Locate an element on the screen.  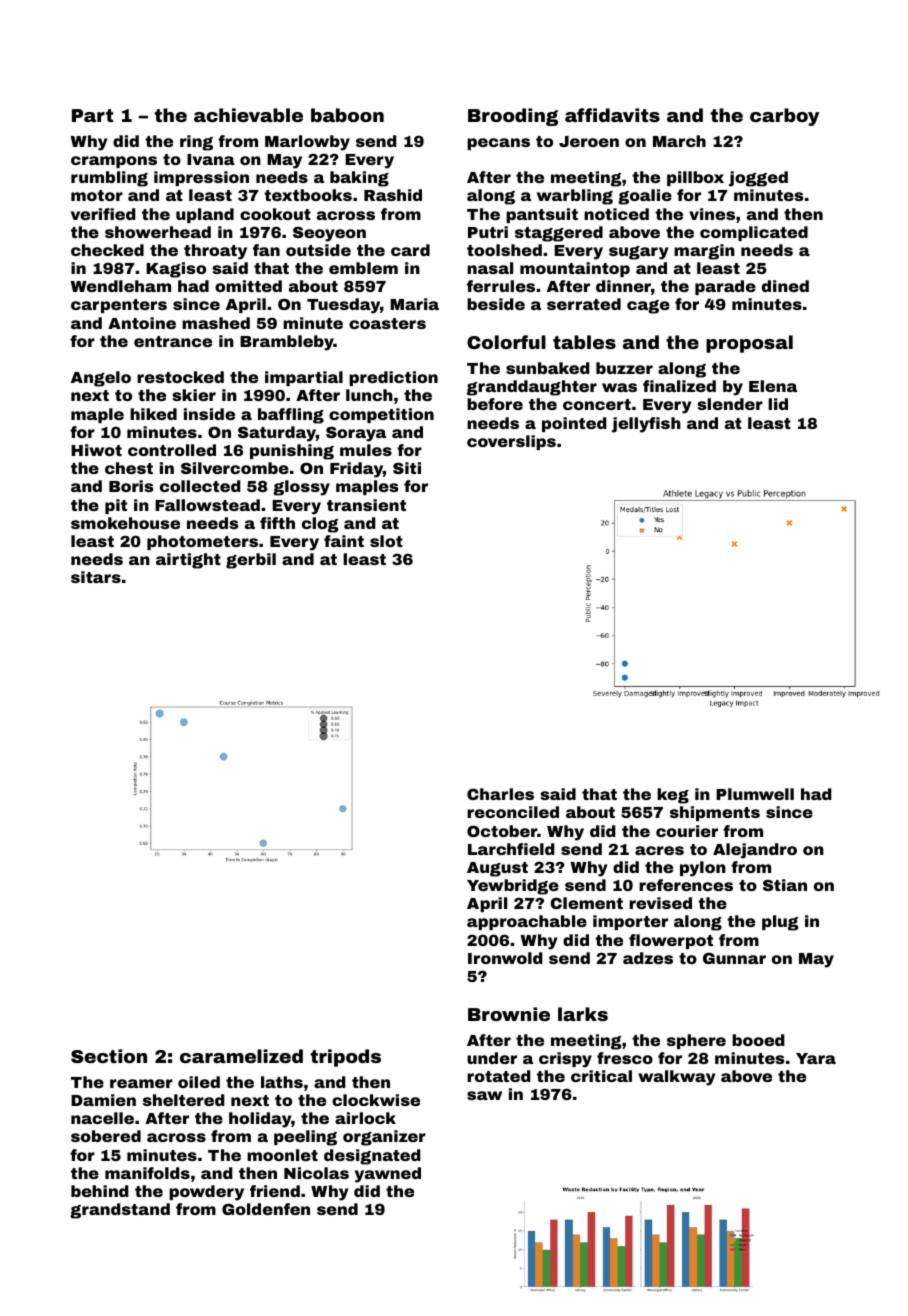
Yewbridge is located at coordinates (513, 887).
